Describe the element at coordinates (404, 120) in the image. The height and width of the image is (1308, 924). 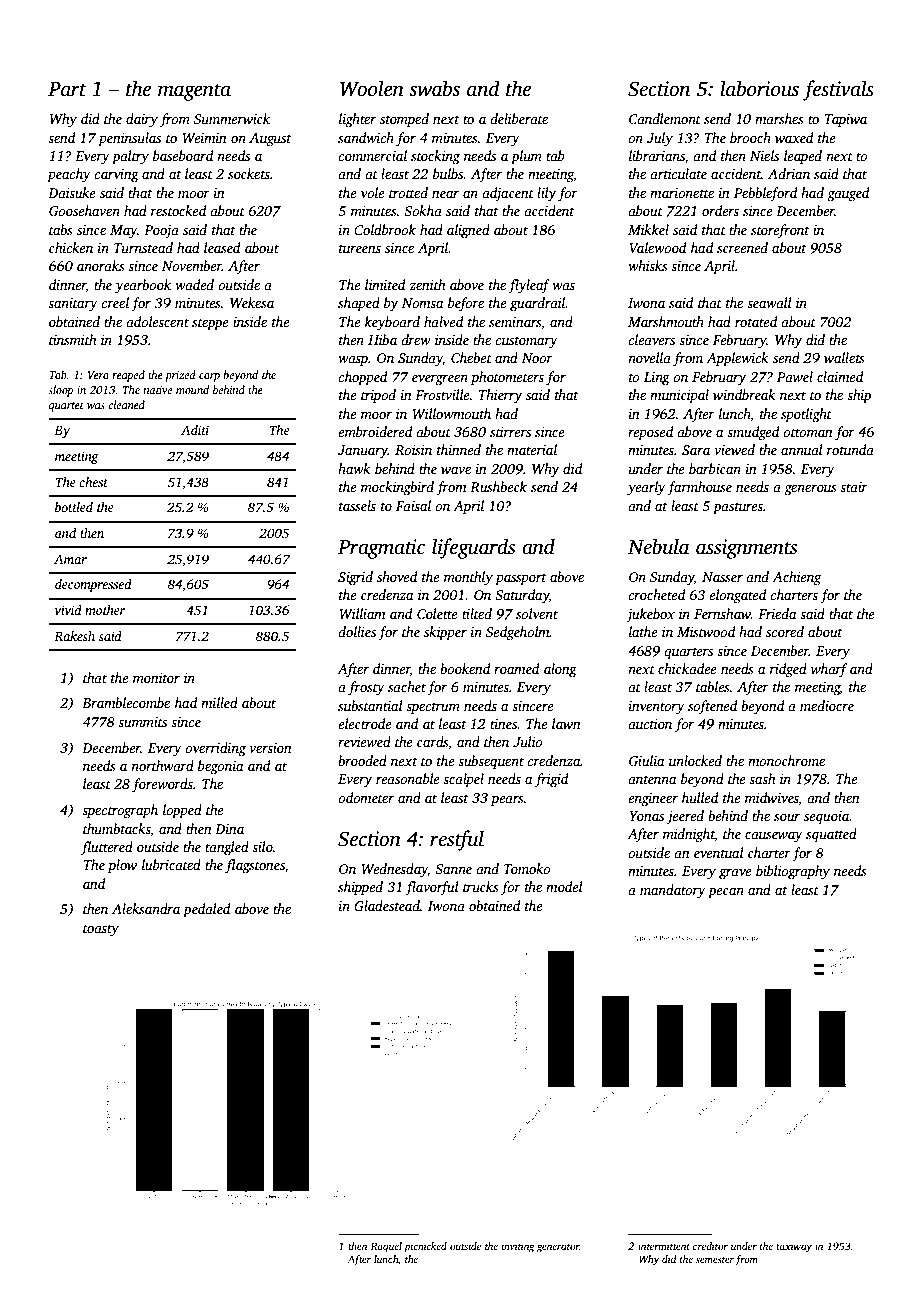
I see `stomped` at that location.
